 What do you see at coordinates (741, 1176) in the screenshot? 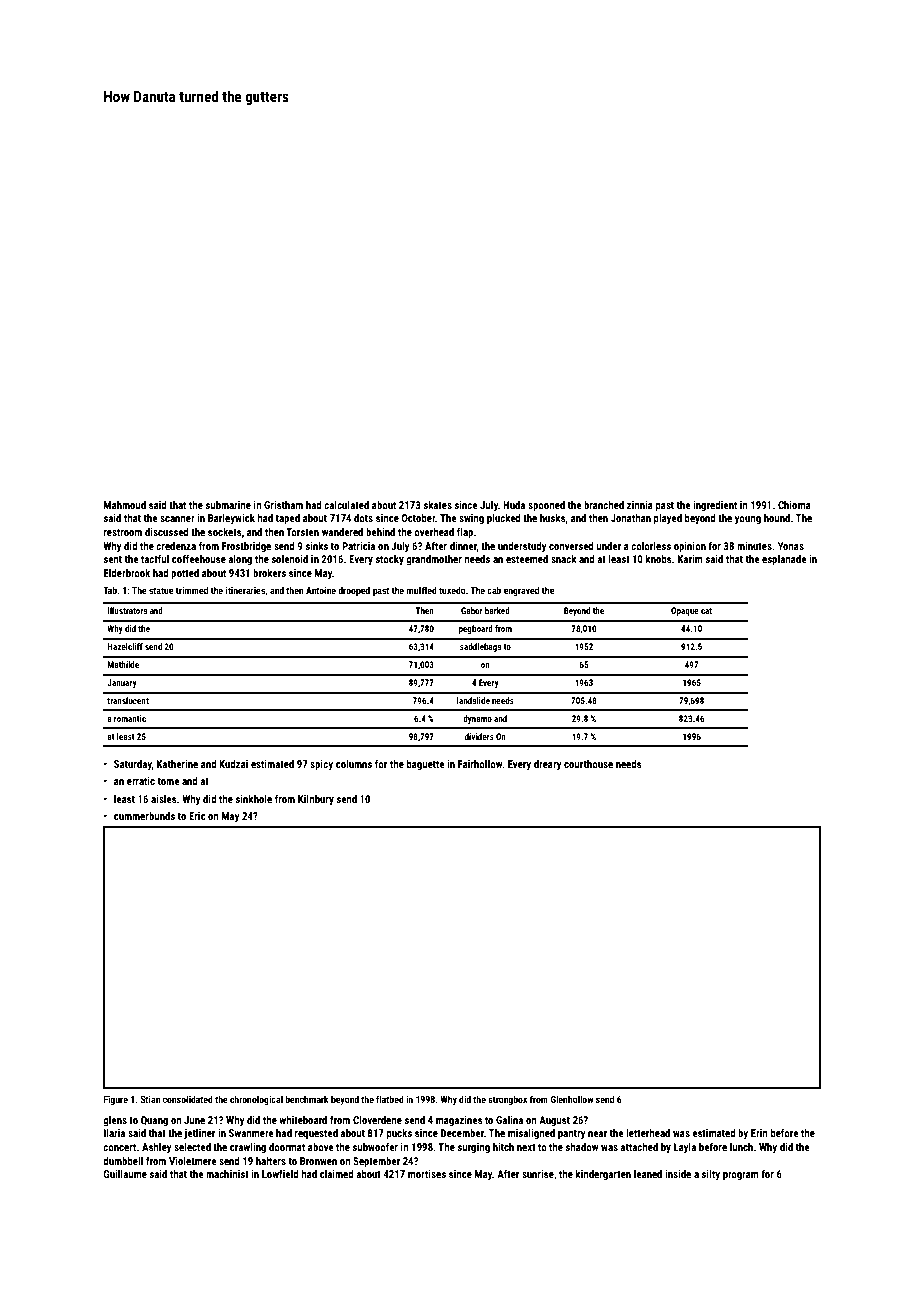
I see `program` at bounding box center [741, 1176].
